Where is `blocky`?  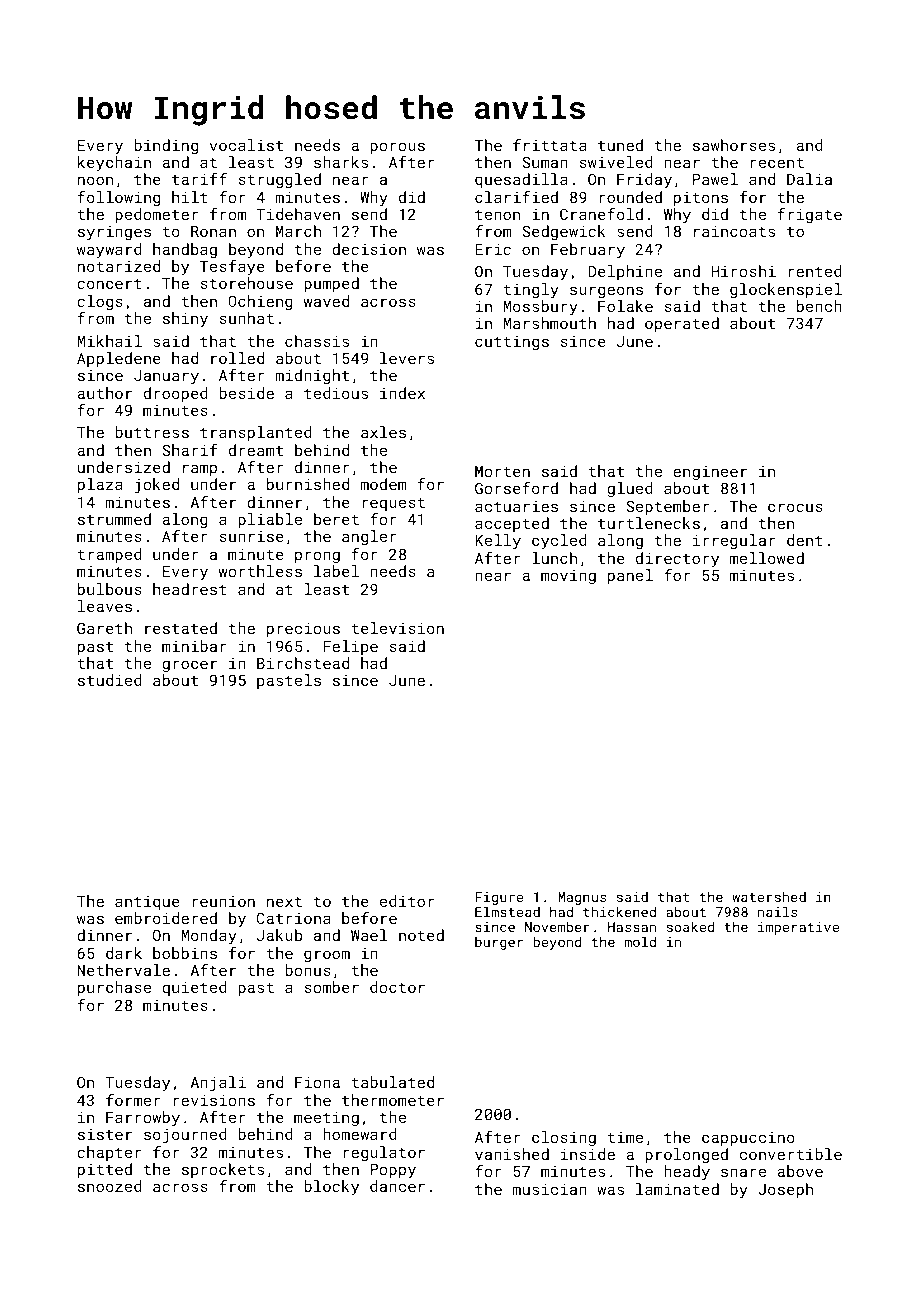 blocky is located at coordinates (331, 1188).
